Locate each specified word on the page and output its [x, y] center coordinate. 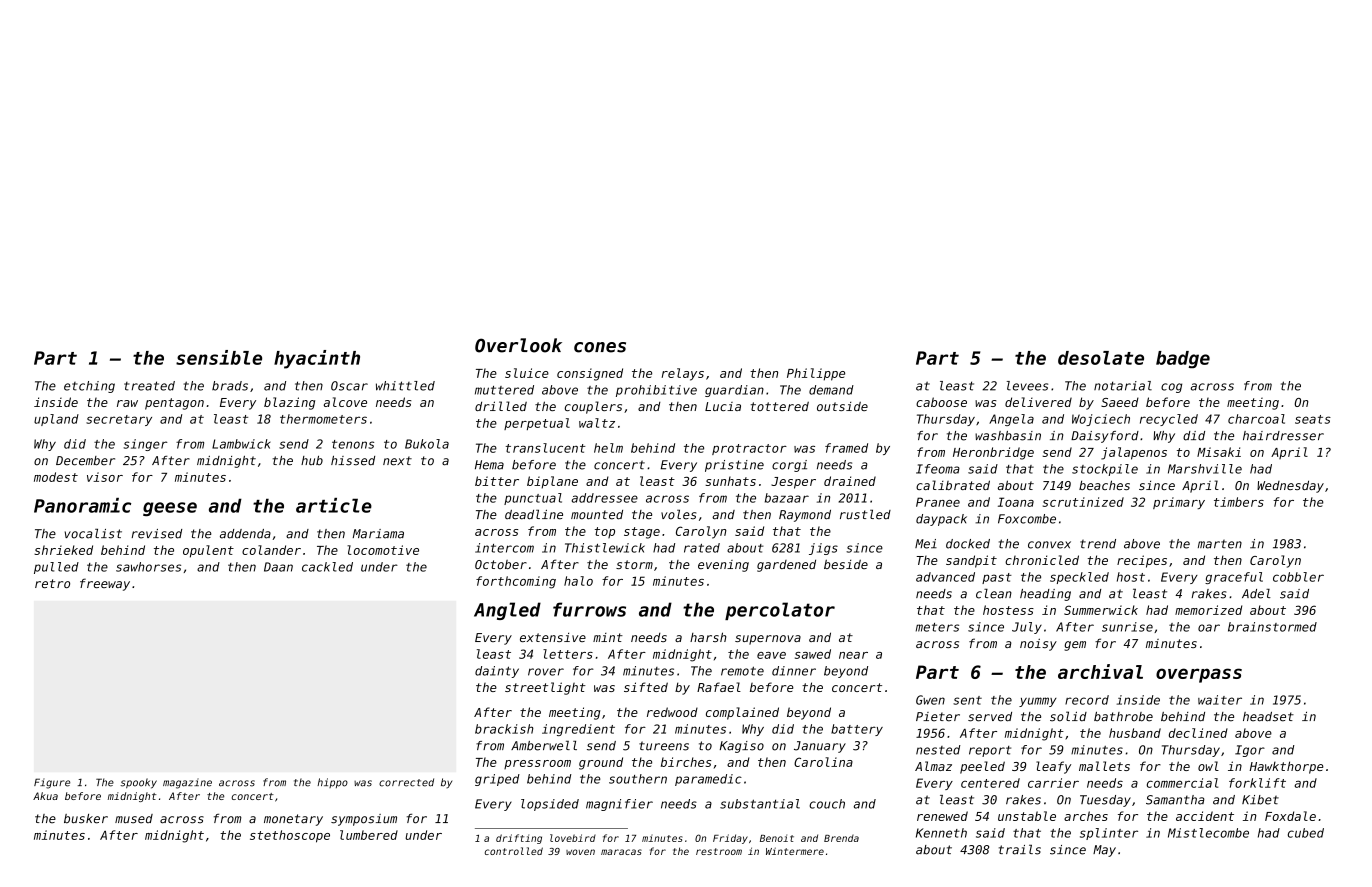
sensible [219, 357]
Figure [52, 783]
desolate [1101, 358]
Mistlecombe [1208, 833]
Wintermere [795, 851]
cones [600, 347]
